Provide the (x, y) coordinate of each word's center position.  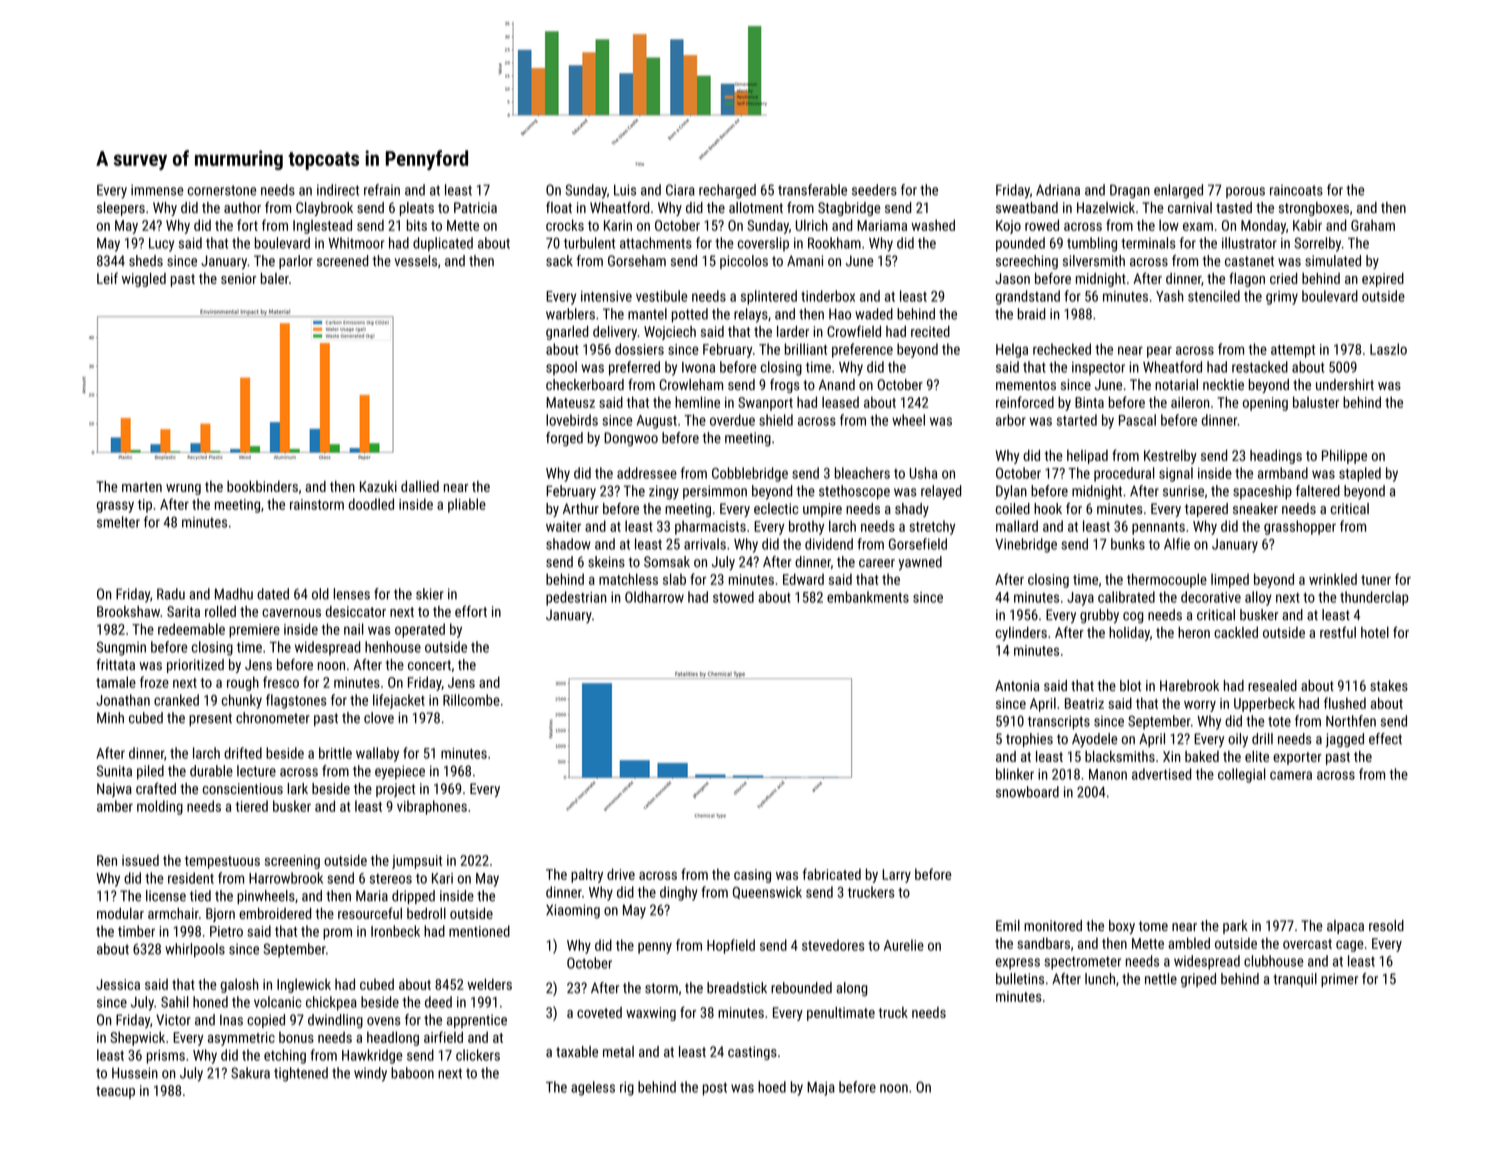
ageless (593, 1088)
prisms (166, 1057)
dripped (413, 897)
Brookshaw (128, 611)
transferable (812, 190)
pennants (1158, 528)
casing (752, 876)
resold (1386, 925)
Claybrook (324, 209)
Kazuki (378, 486)
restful (1338, 632)
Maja (821, 1089)
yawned (920, 563)
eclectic (776, 508)
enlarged (1178, 191)
